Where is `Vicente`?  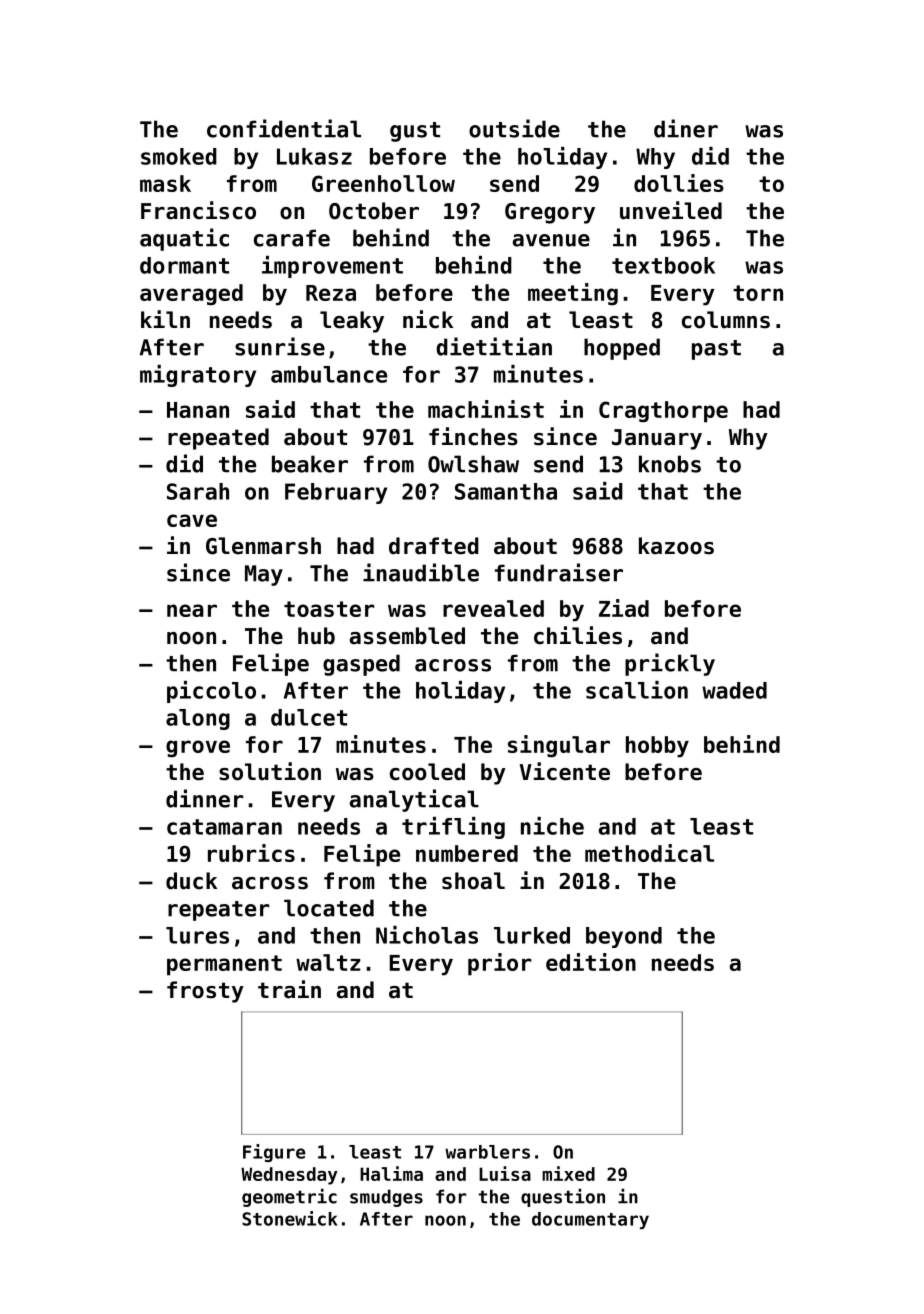
Vicente is located at coordinates (564, 771).
